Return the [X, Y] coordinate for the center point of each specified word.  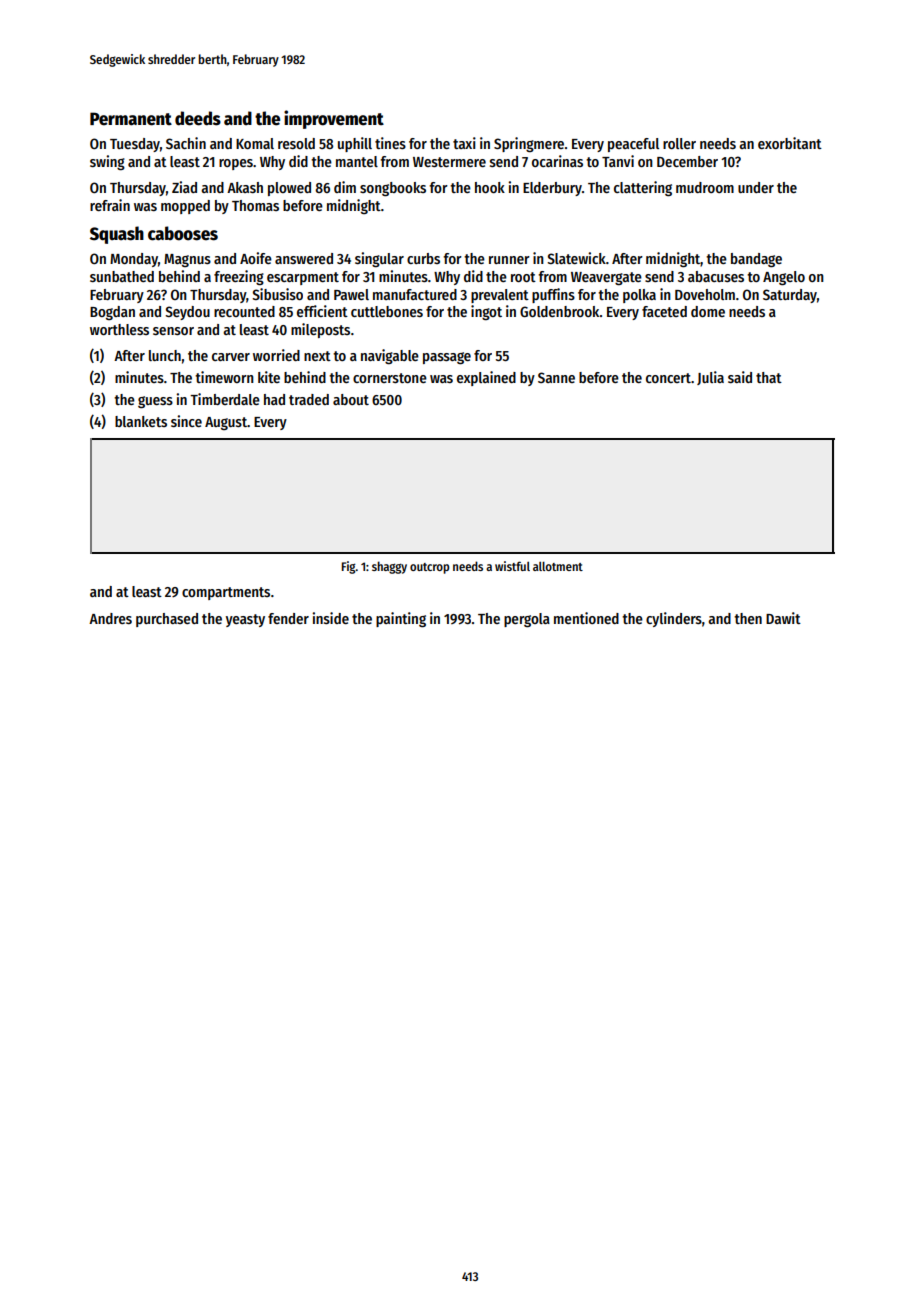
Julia [710, 378]
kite [269, 377]
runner [509, 260]
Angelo [784, 278]
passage [447, 358]
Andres [110, 618]
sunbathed [122, 276]
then [748, 618]
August [226, 423]
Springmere [529, 144]
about [351, 399]
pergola [527, 620]
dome [708, 311]
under [756, 187]
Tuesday [135, 145]
